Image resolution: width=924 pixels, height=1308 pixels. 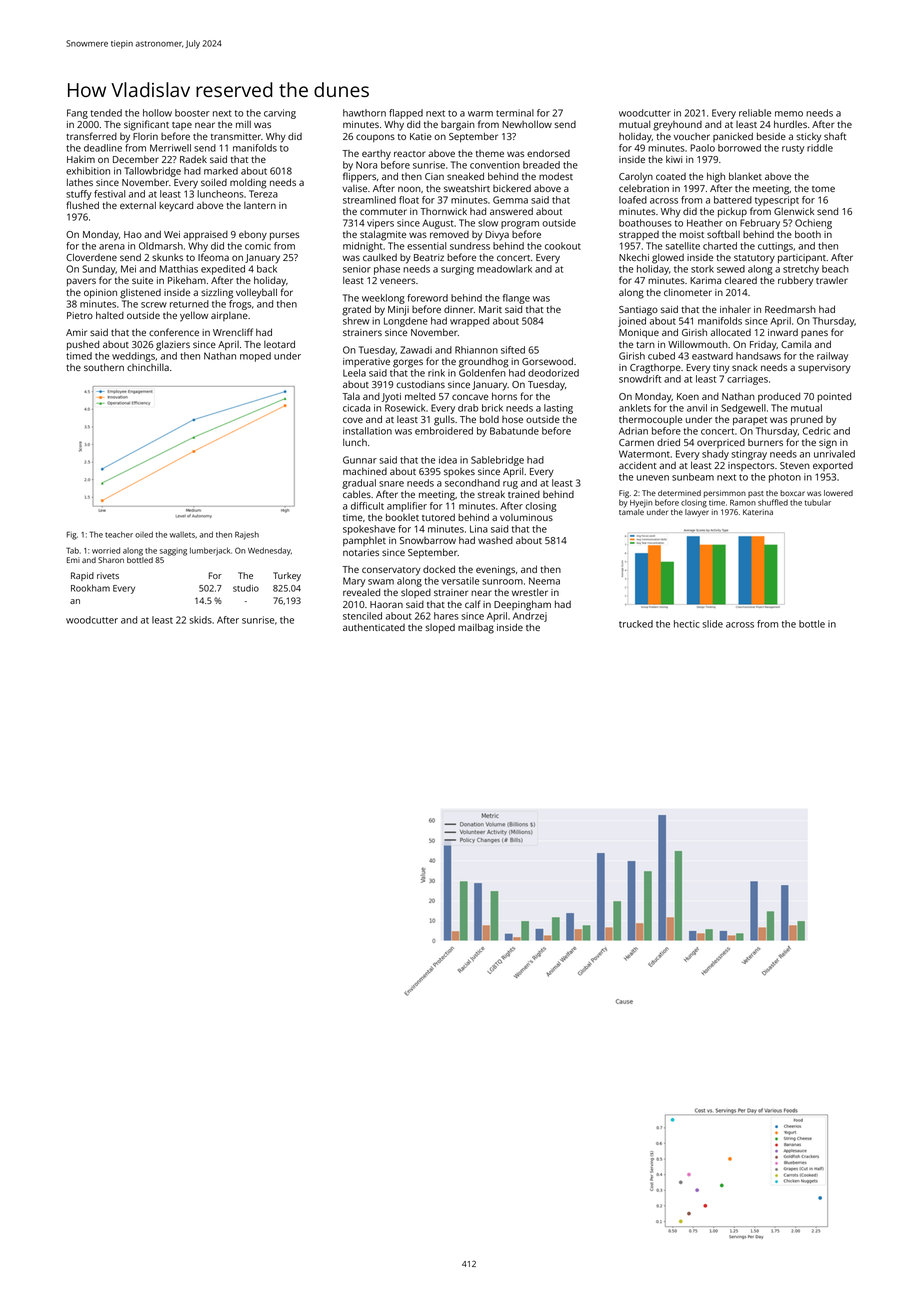 What do you see at coordinates (544, 581) in the screenshot?
I see `Neema` at bounding box center [544, 581].
